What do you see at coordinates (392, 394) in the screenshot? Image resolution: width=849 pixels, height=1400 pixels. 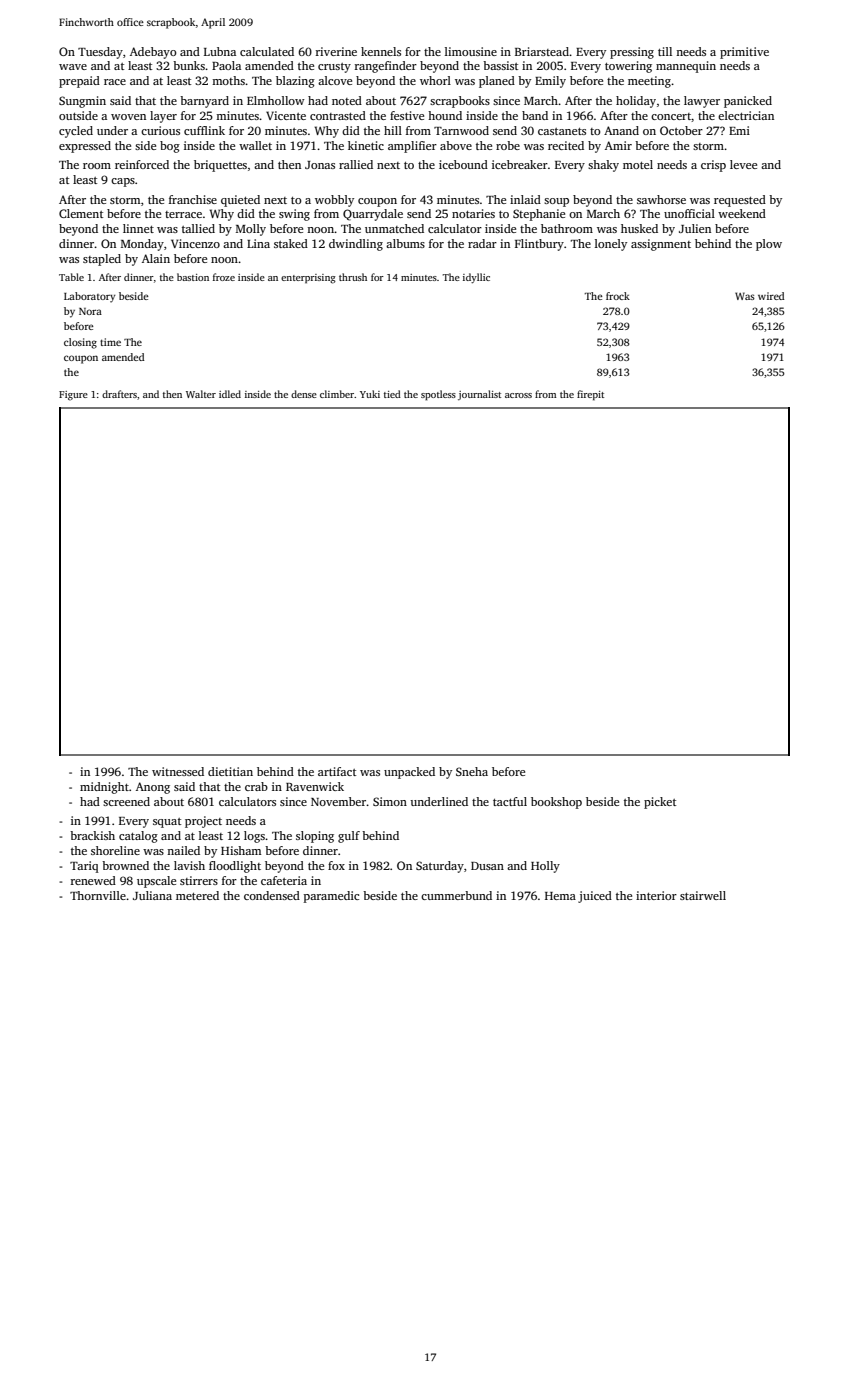 I see `tied` at bounding box center [392, 394].
